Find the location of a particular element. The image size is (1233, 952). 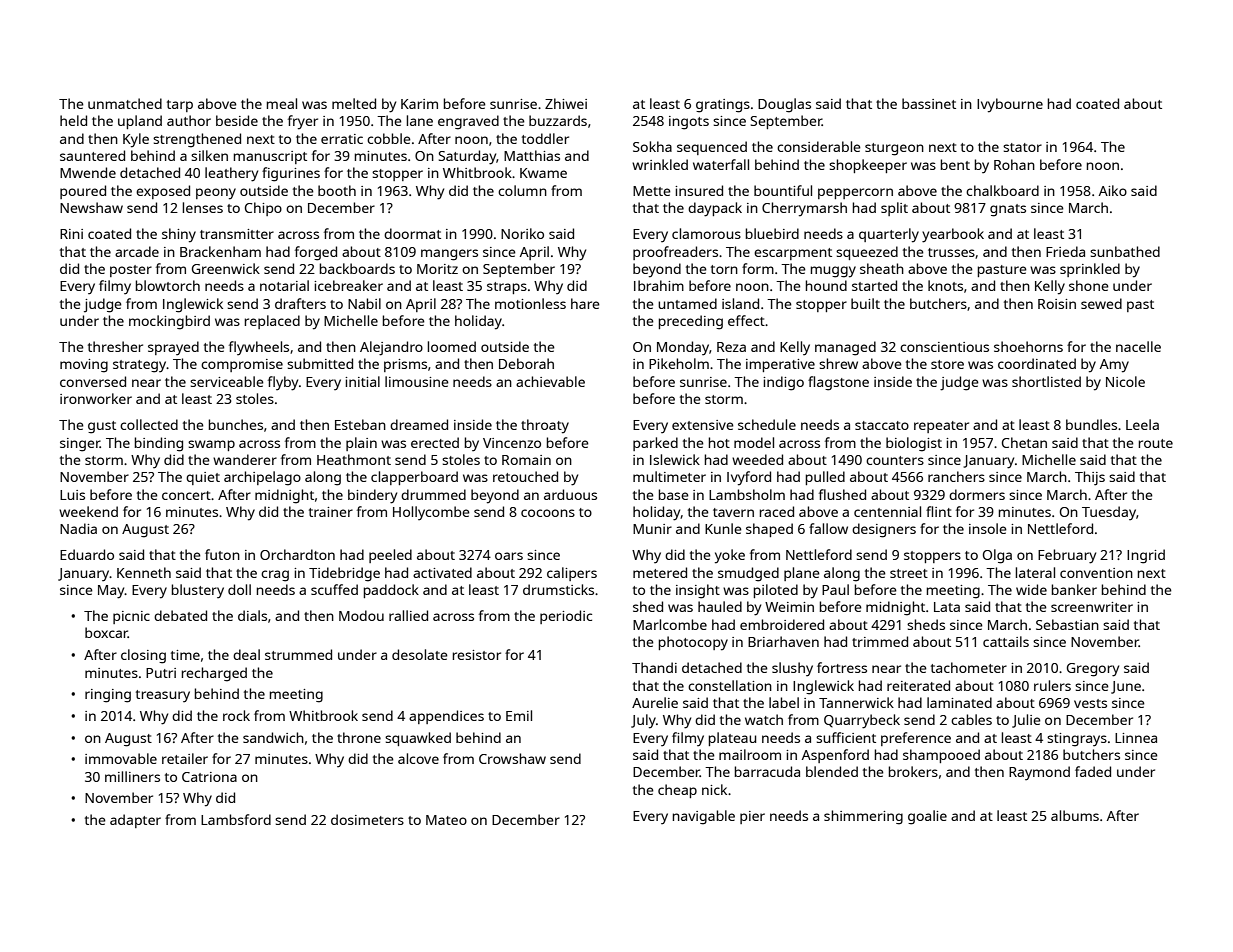

navigable is located at coordinates (704, 817).
